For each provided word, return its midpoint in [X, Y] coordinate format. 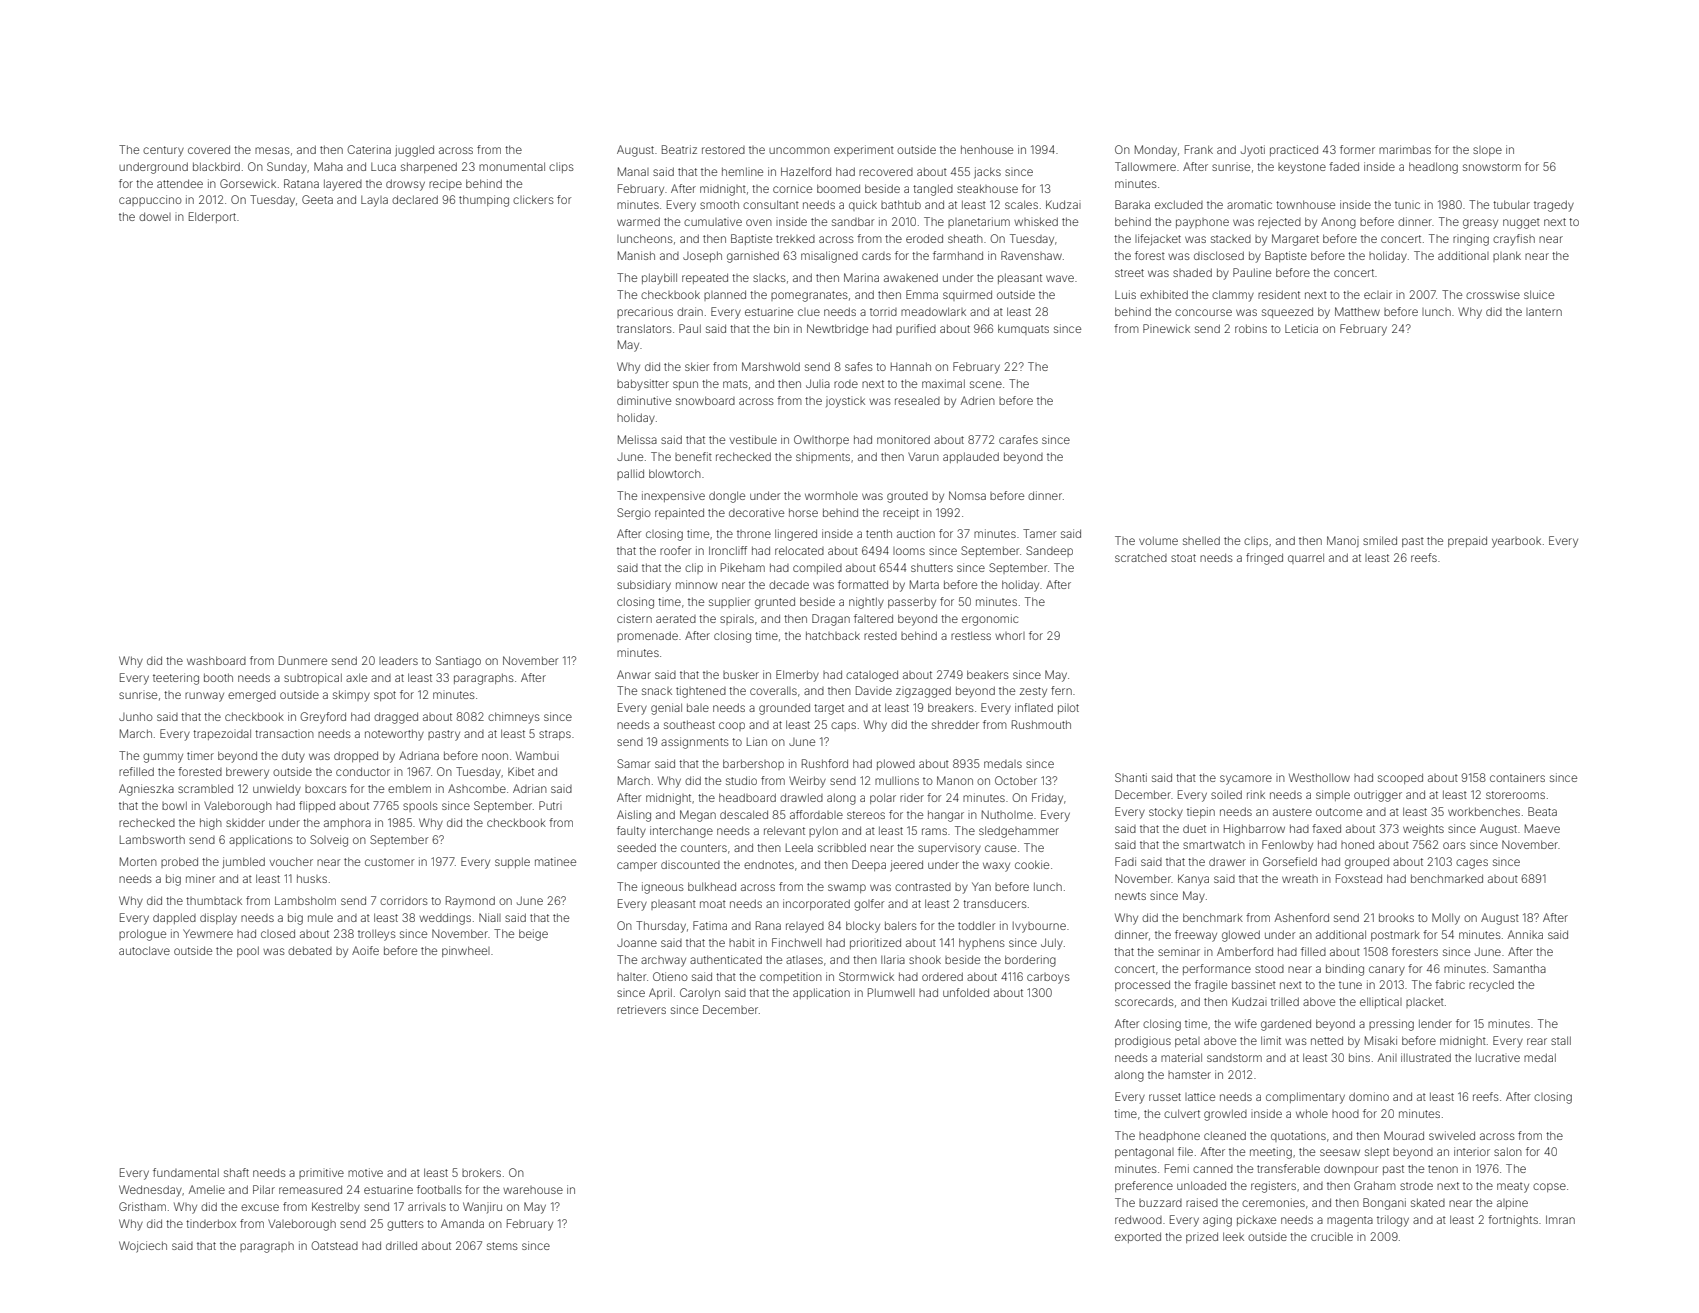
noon [495, 756]
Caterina [369, 149]
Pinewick [1166, 328]
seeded [636, 847]
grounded [784, 709]
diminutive [644, 400]
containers [1517, 777]
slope [1487, 151]
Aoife [365, 950]
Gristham [142, 1206]
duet [1194, 828]
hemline [742, 171]
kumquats [1023, 329]
